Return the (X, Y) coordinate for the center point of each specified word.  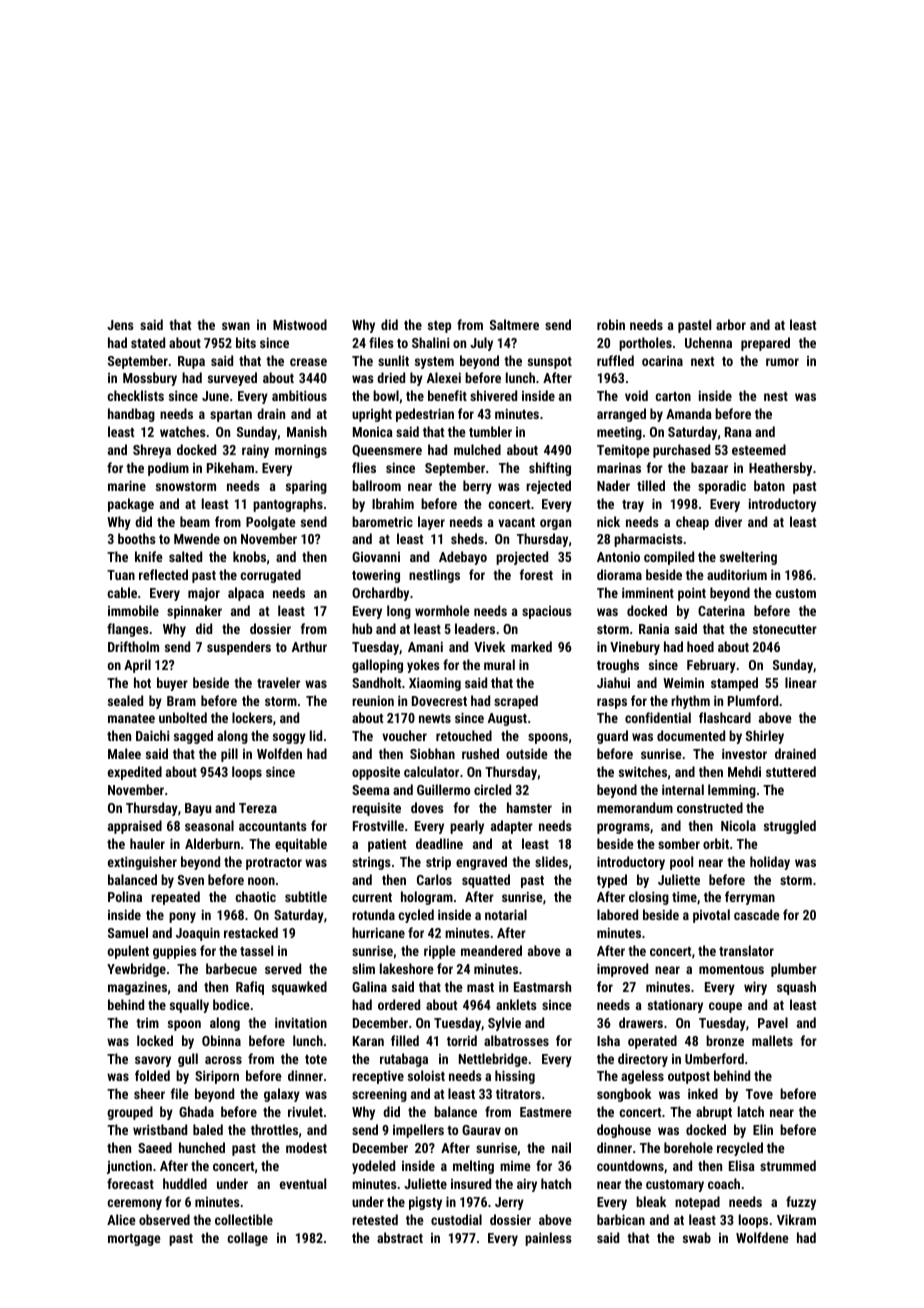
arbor (731, 324)
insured (471, 1183)
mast (480, 987)
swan (236, 326)
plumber (794, 970)
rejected (548, 487)
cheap (692, 523)
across (223, 1060)
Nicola (738, 825)
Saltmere (514, 324)
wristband (160, 1129)
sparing (306, 487)
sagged (193, 737)
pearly (467, 827)
